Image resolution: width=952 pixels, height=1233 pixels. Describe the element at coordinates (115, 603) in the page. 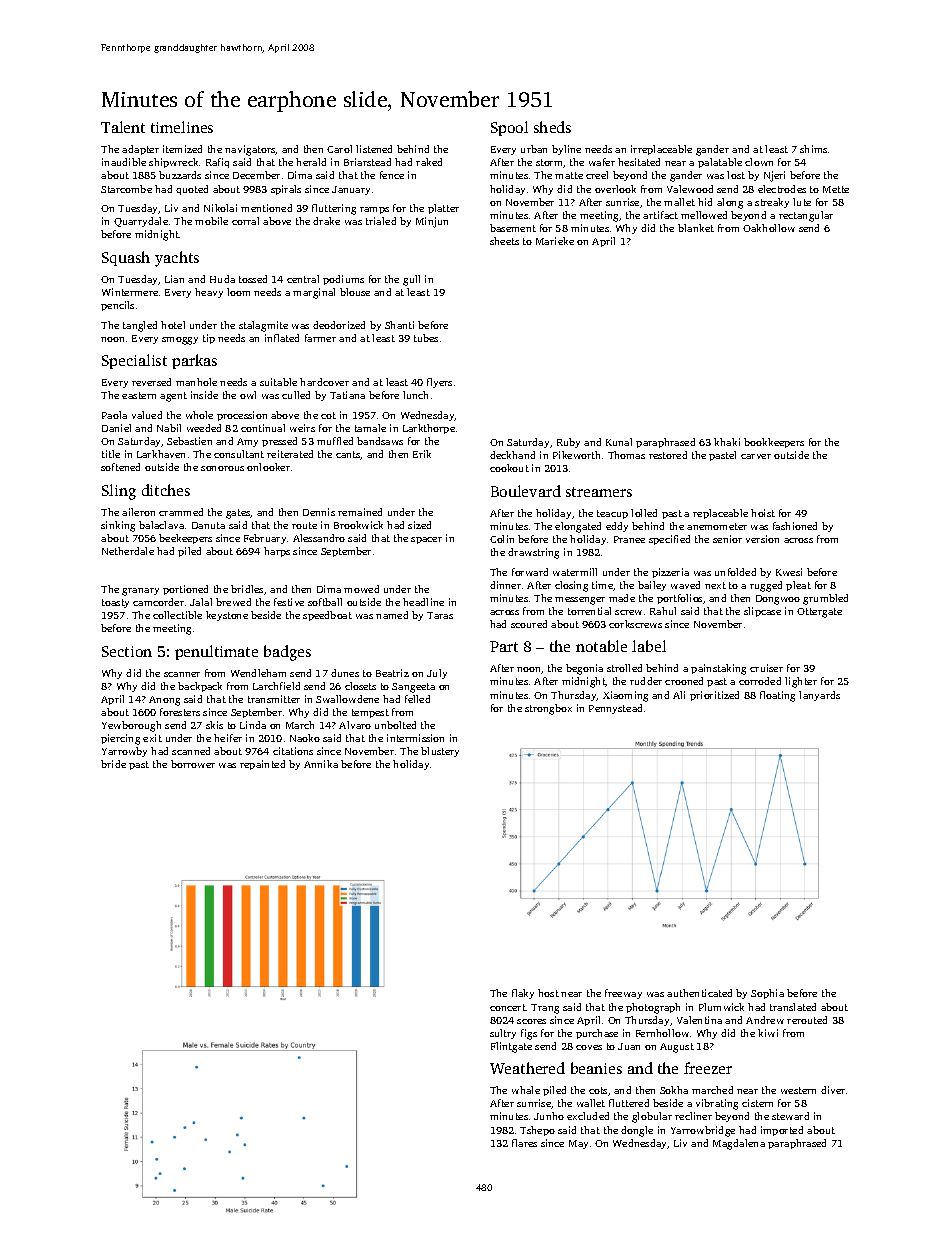

I see `toasty` at that location.
